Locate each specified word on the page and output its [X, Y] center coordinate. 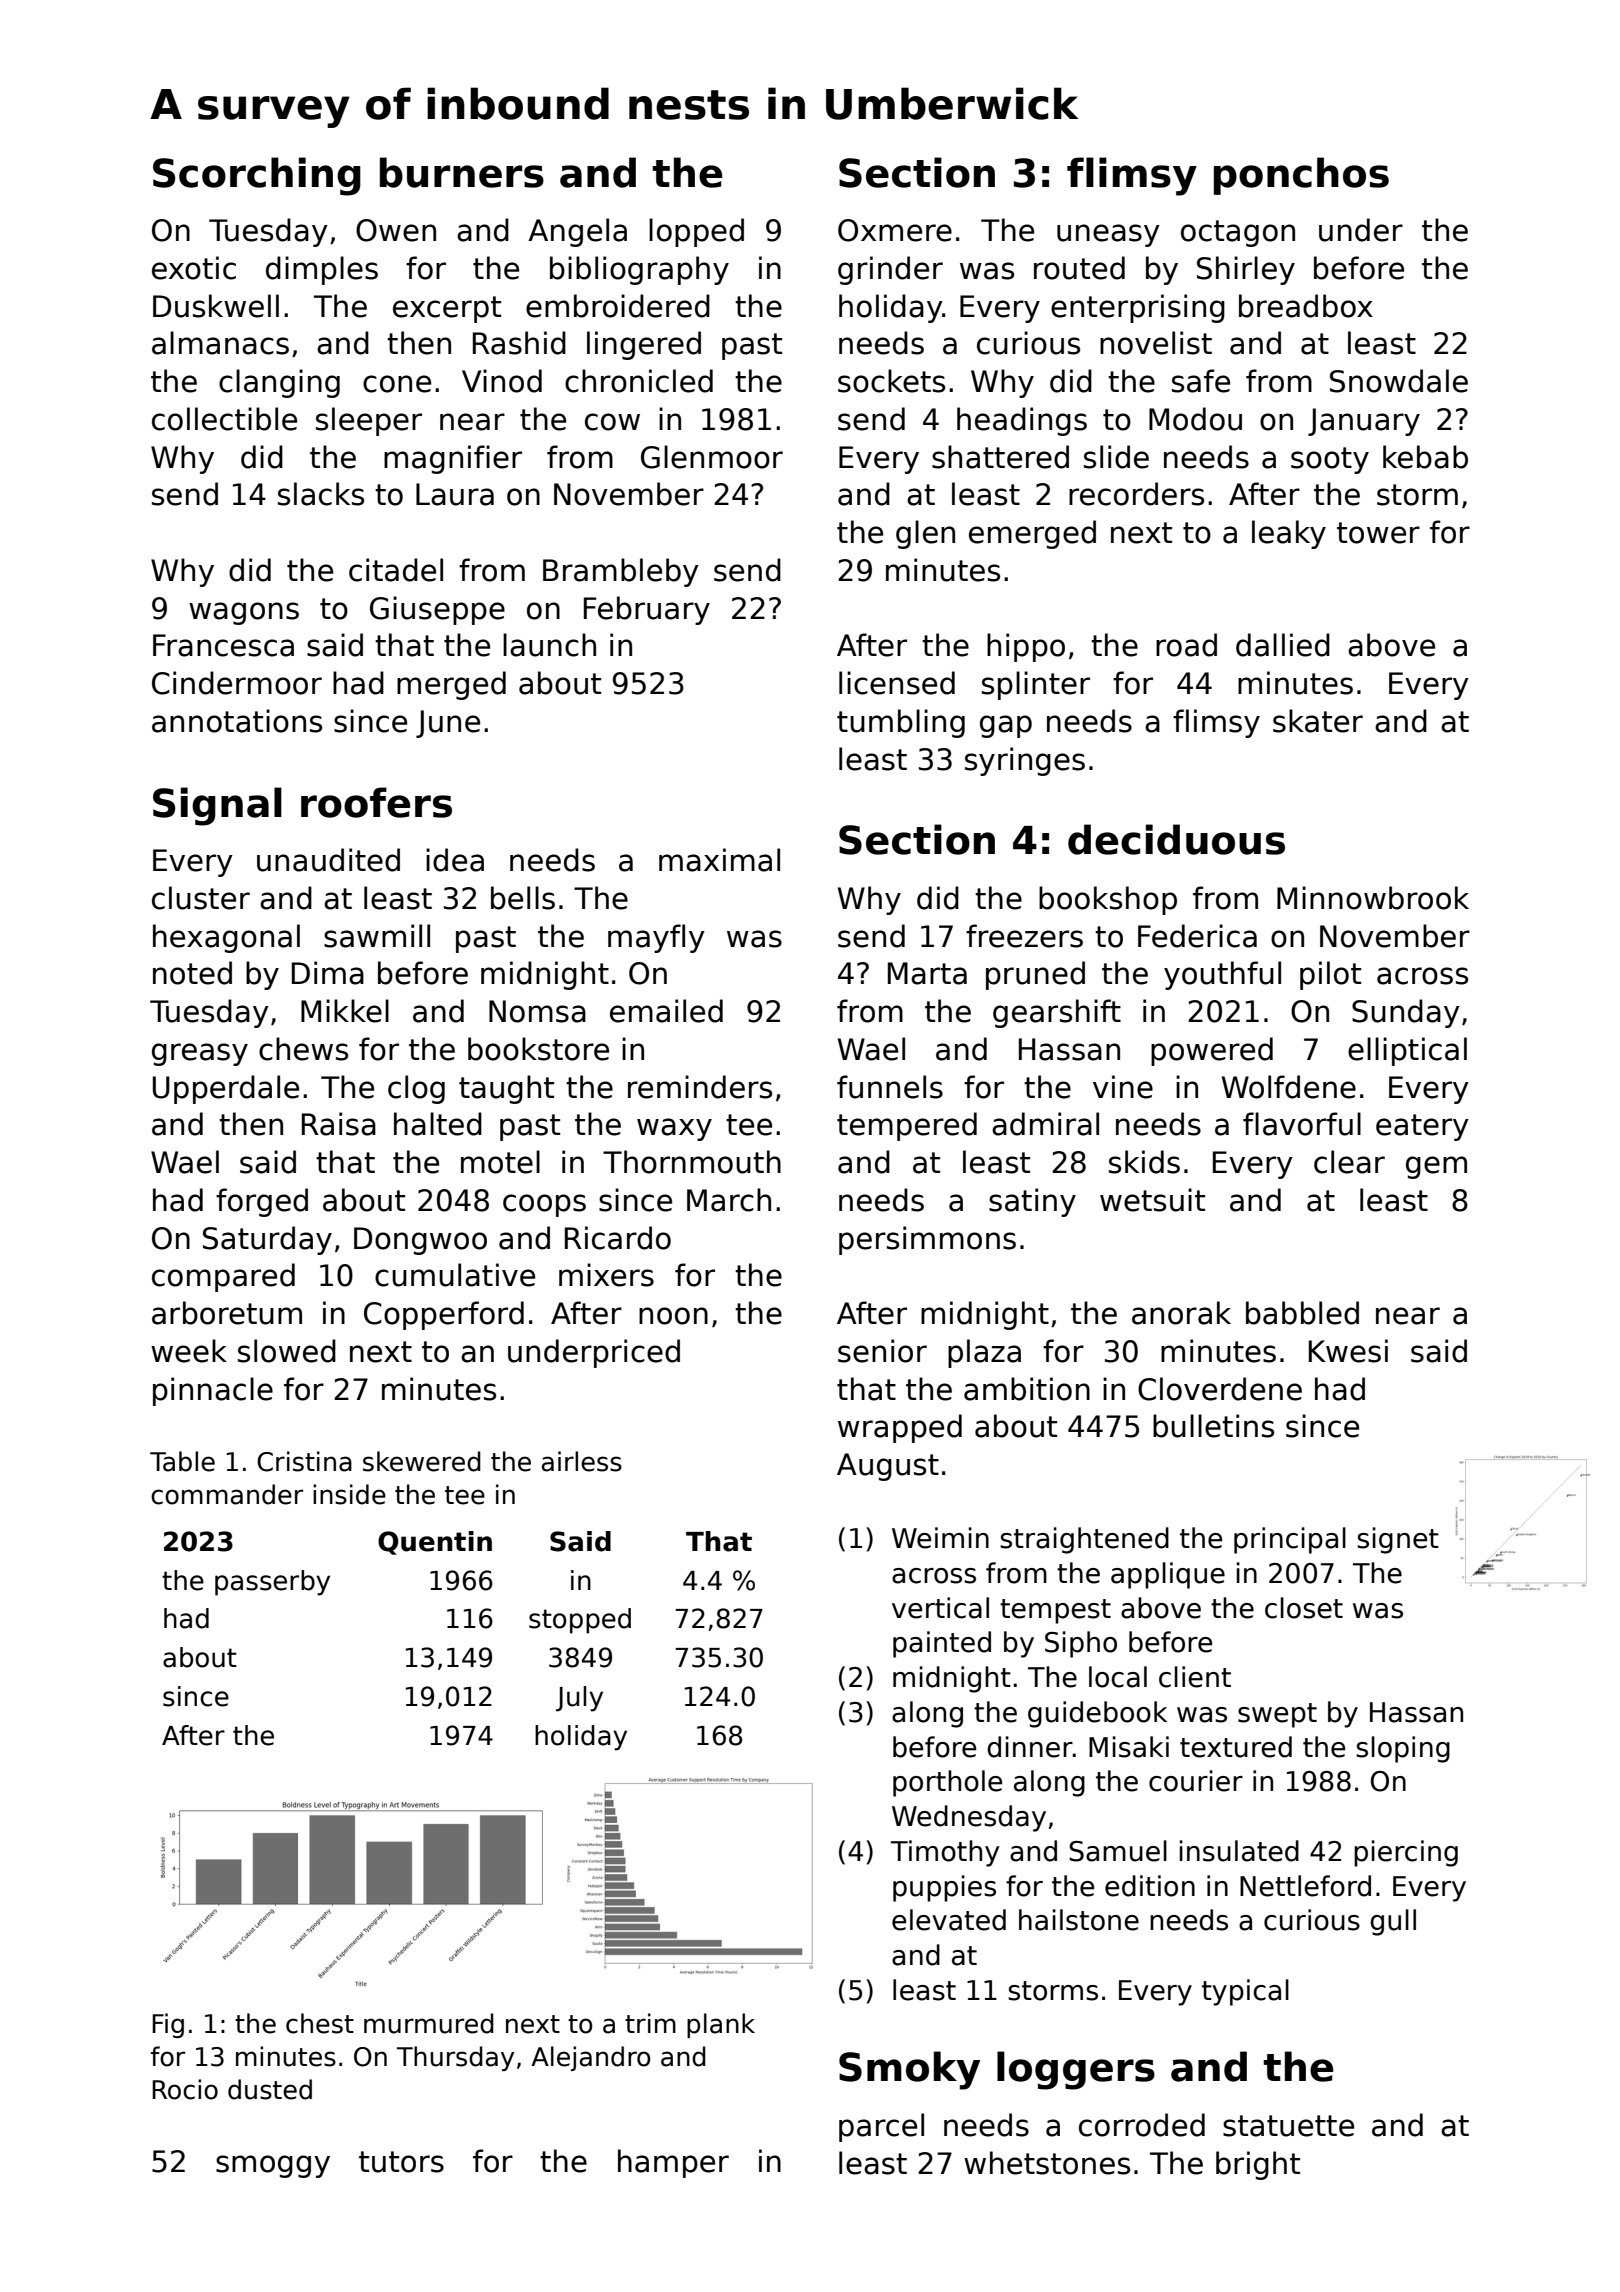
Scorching [257, 176]
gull [1393, 1922]
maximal [719, 860]
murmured [429, 2023]
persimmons [927, 1240]
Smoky [909, 2070]
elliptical [1407, 1051]
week [189, 1351]
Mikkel [345, 1011]
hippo [1026, 647]
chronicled [639, 381]
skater [1318, 721]
